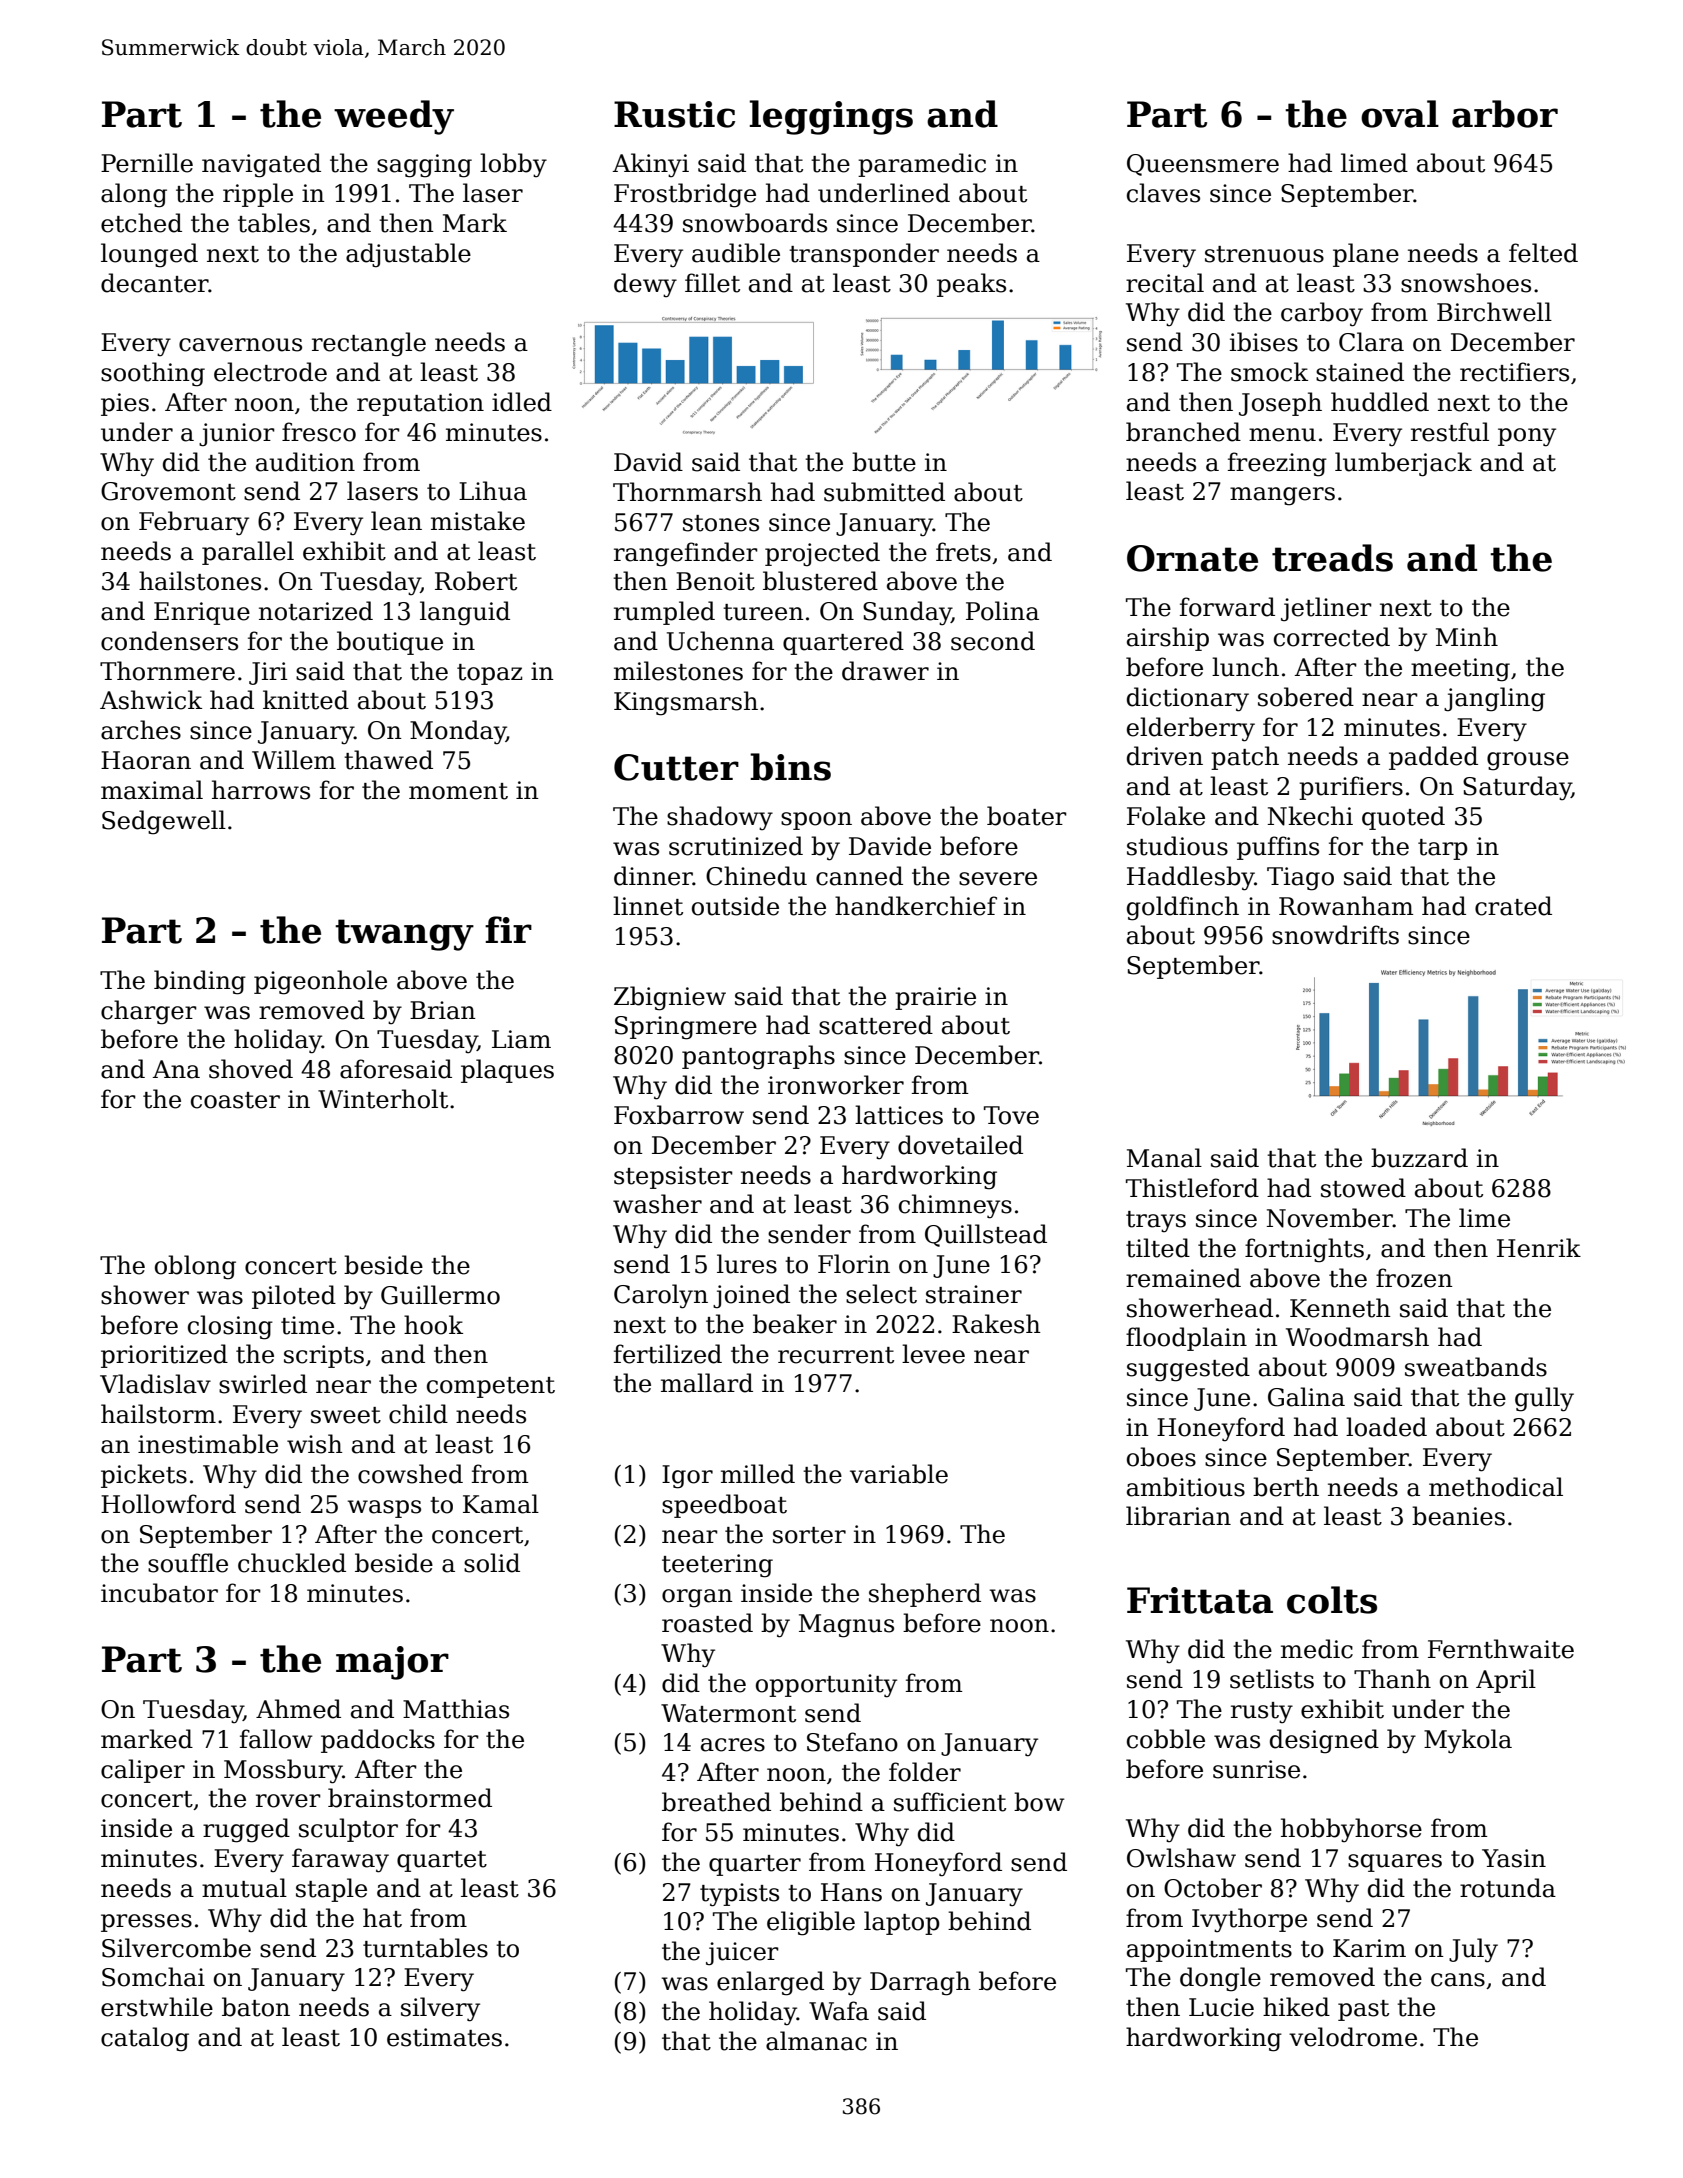  Describe the element at coordinates (294, 760) in the image. I see `Willem` at that location.
